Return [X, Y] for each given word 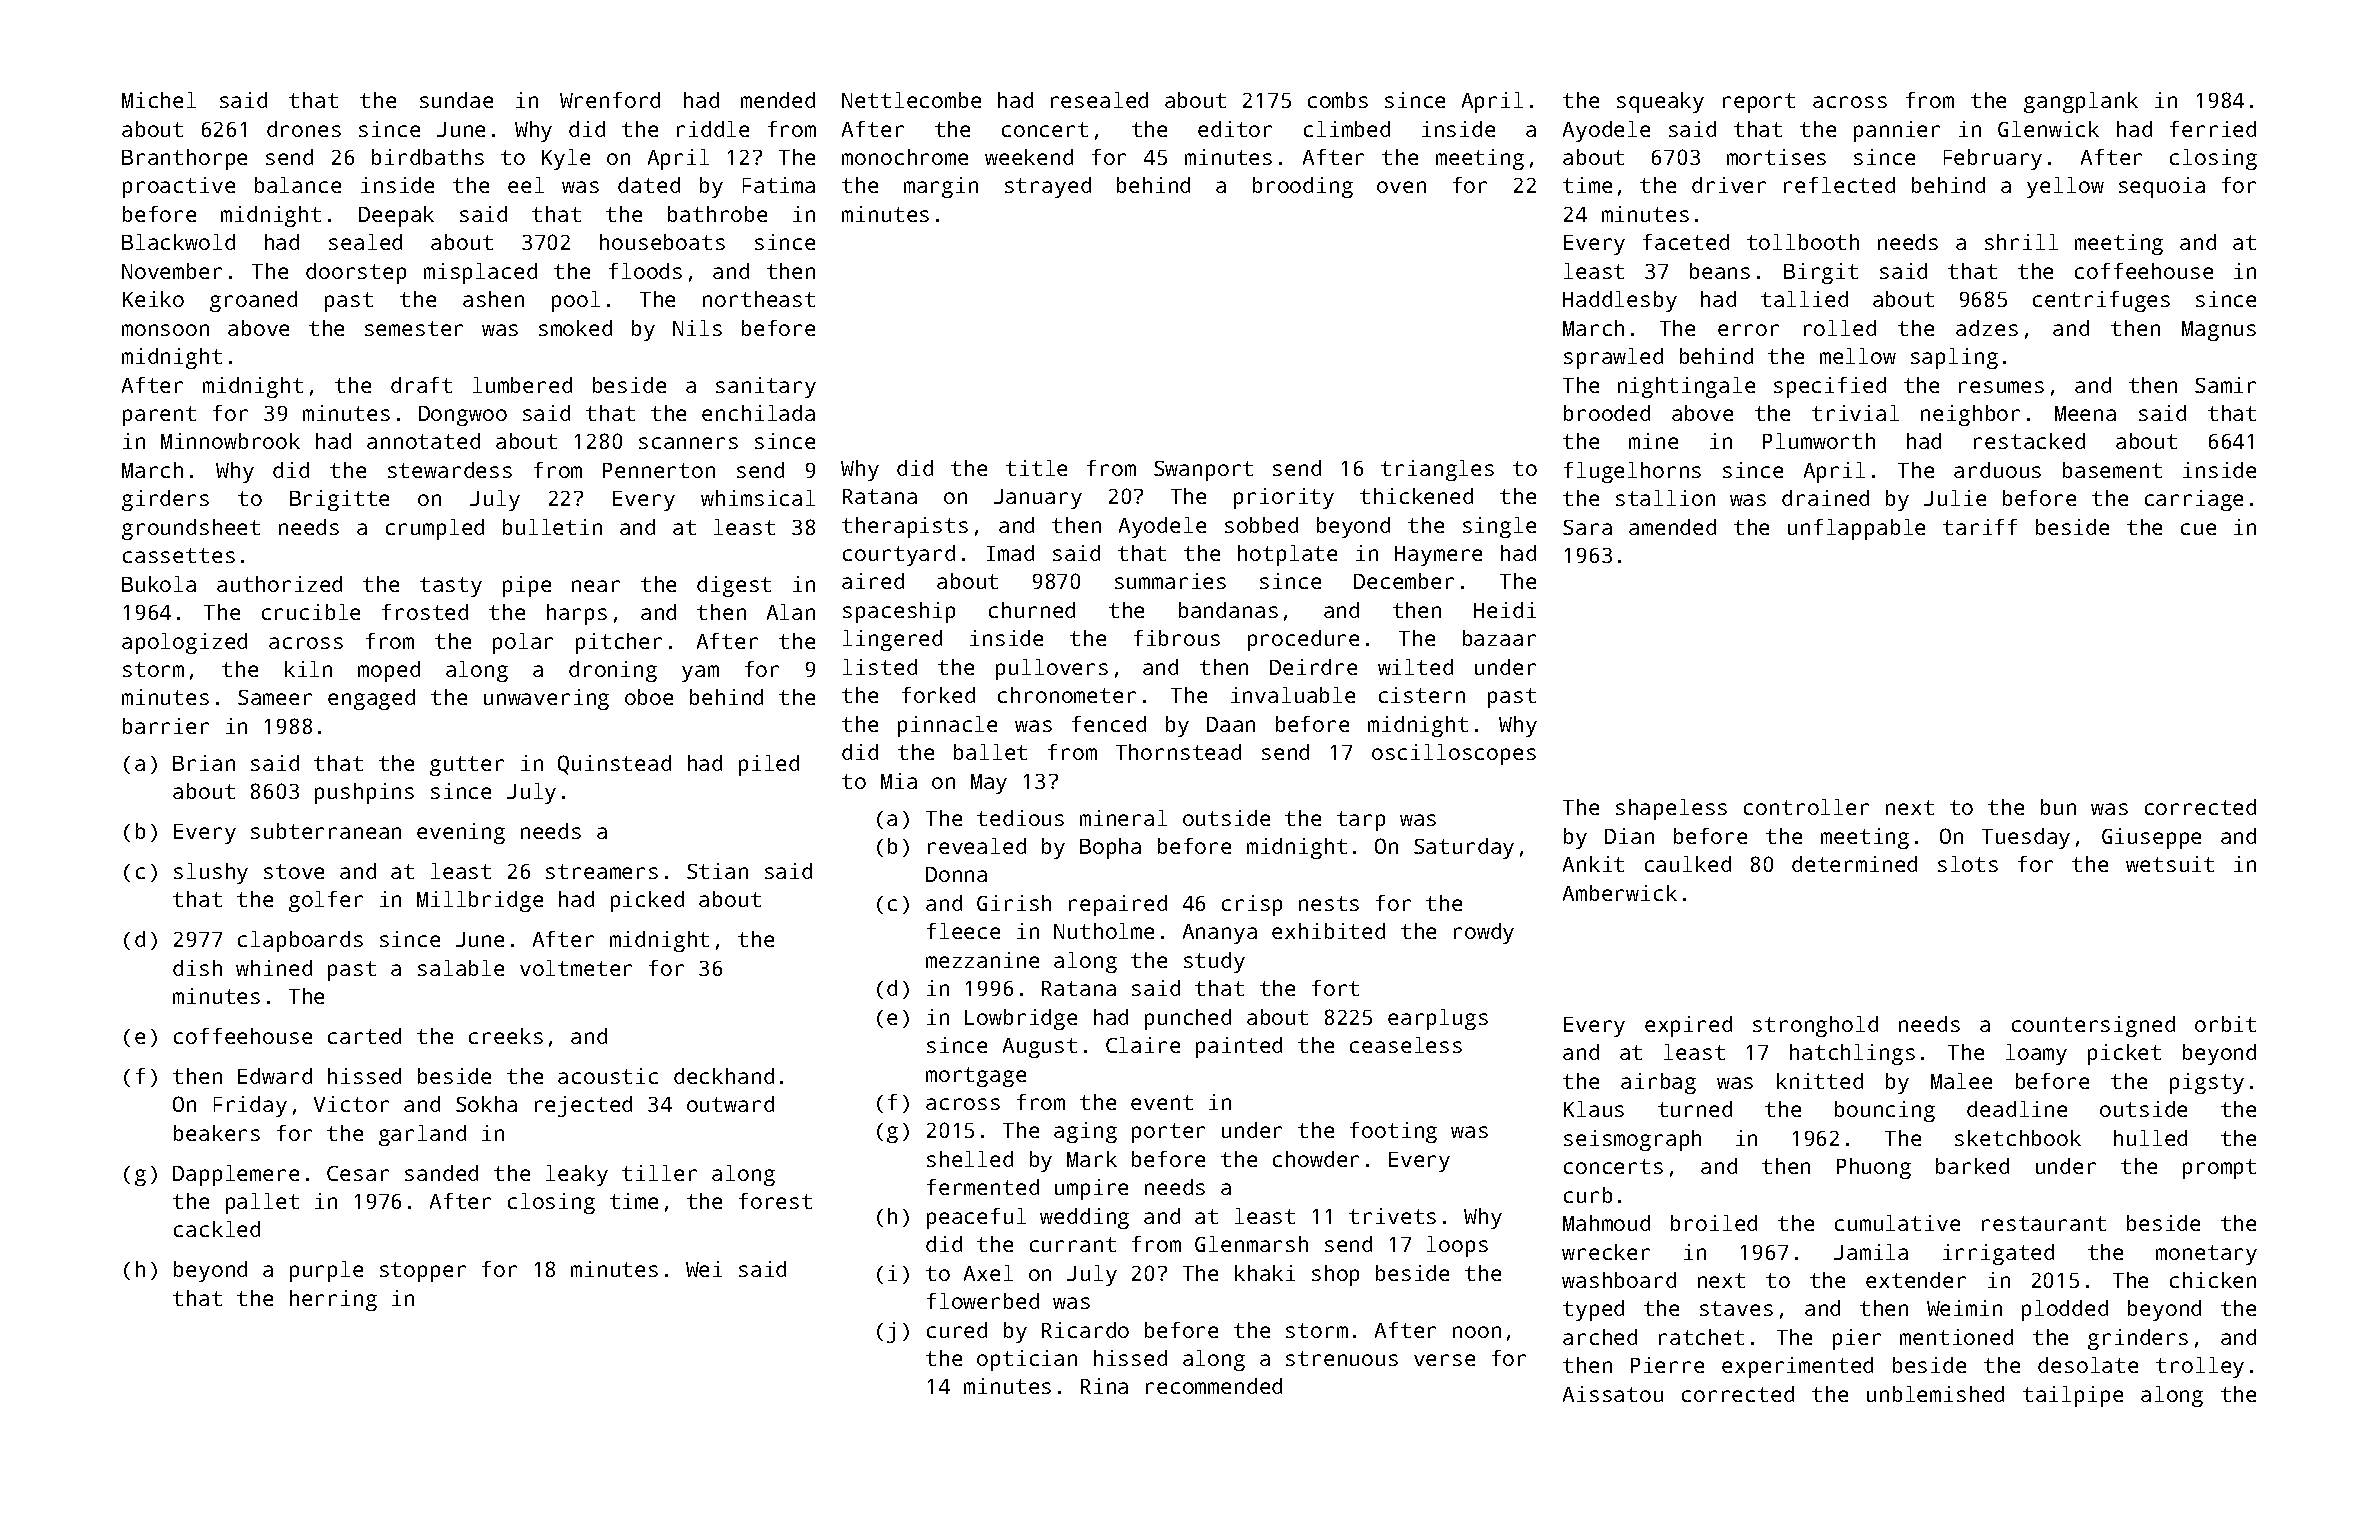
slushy [211, 873]
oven [1401, 187]
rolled [1840, 328]
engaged [371, 699]
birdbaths [428, 157]
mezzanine [982, 960]
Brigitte [339, 500]
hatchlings [1852, 1054]
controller [1806, 807]
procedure [1303, 640]
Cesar [358, 1173]
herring [333, 1300]
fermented [983, 1187]
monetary [2206, 1255]
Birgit [1821, 273]
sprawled [1613, 358]
